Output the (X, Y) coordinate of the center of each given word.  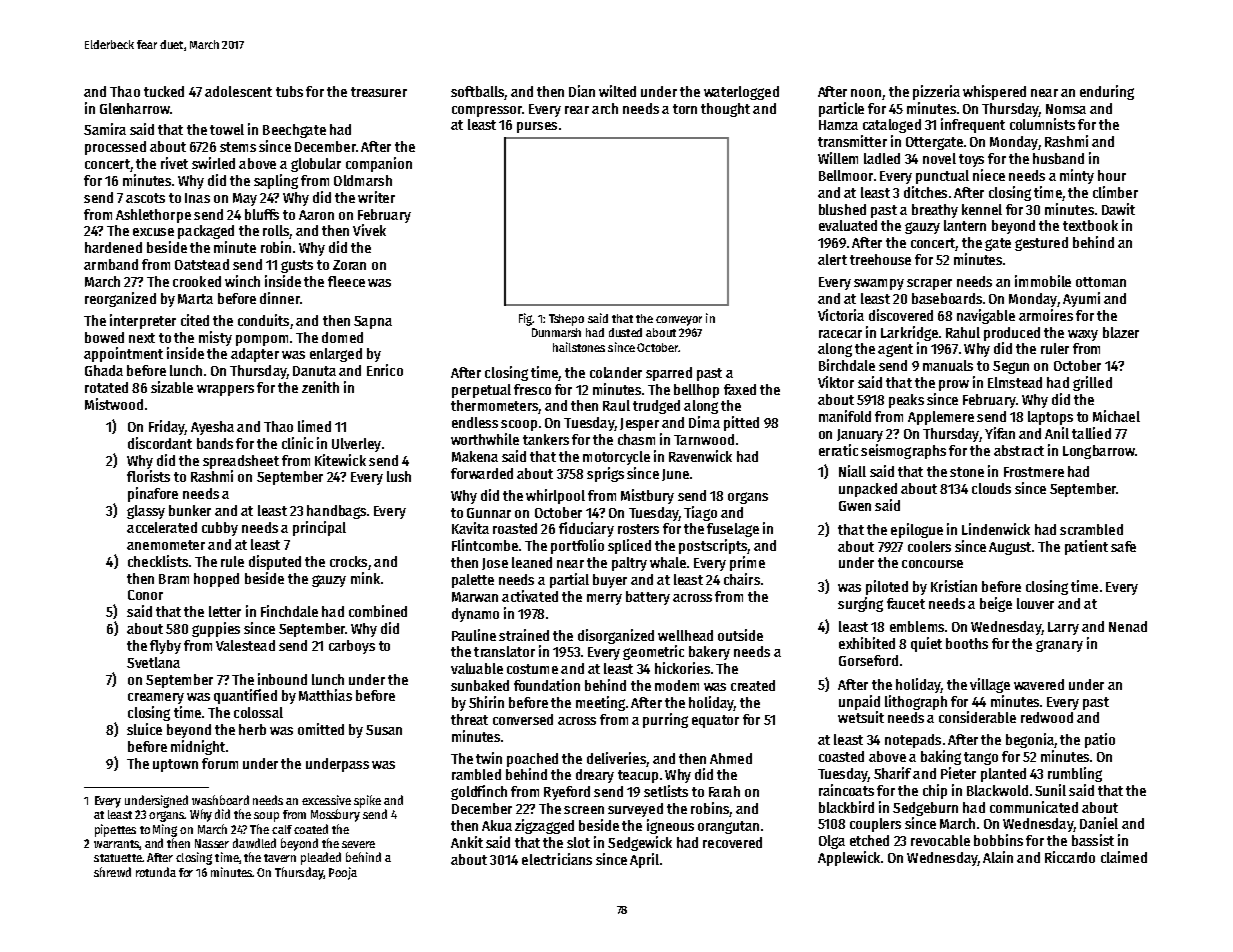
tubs (289, 91)
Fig (526, 319)
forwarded (482, 473)
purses (537, 127)
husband (1058, 158)
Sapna (373, 322)
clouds (991, 488)
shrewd (112, 872)
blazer (1121, 332)
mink (365, 578)
